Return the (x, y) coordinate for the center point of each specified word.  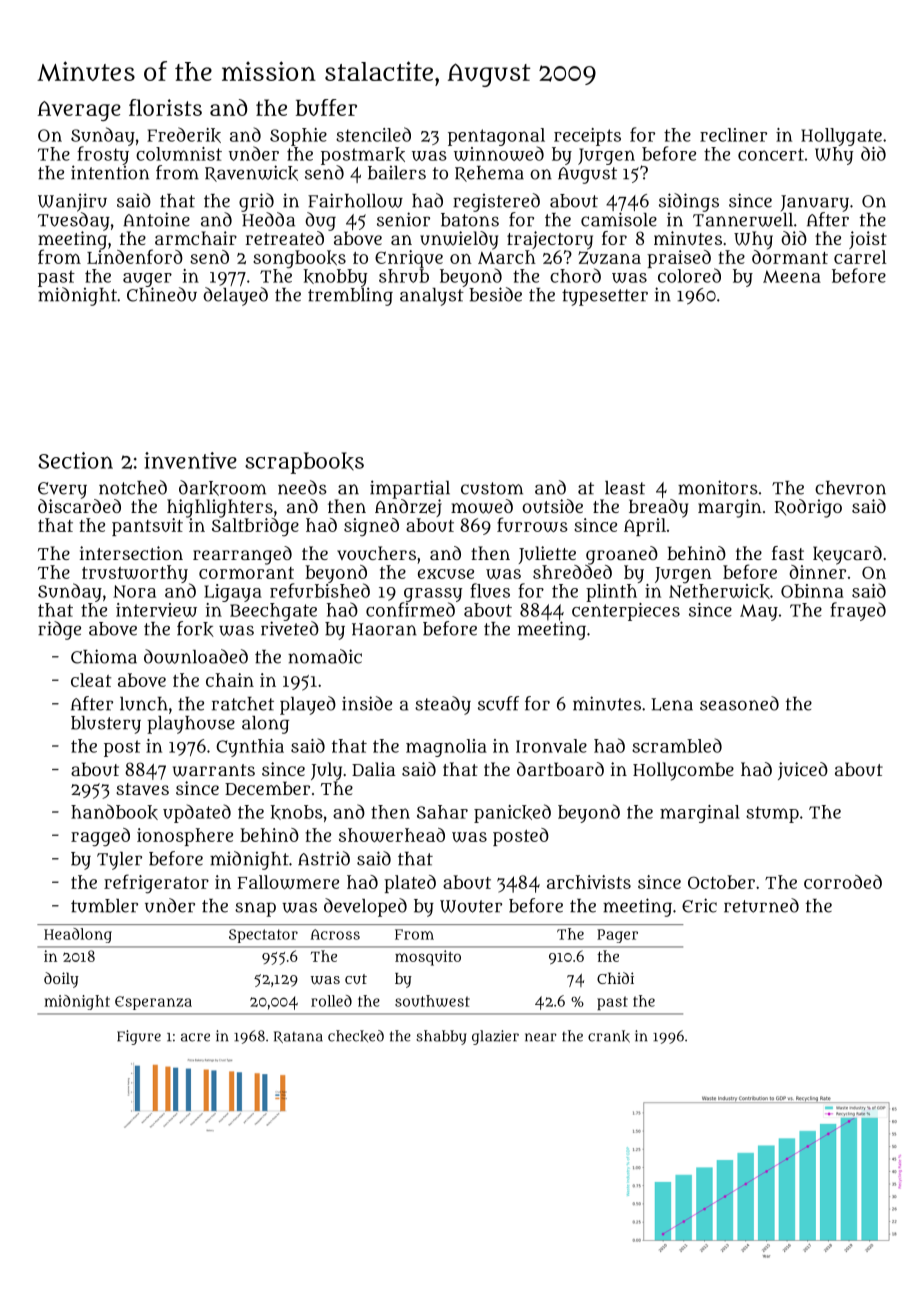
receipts (587, 137)
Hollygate (841, 137)
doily (61, 980)
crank (609, 1036)
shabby (441, 1037)
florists (165, 107)
